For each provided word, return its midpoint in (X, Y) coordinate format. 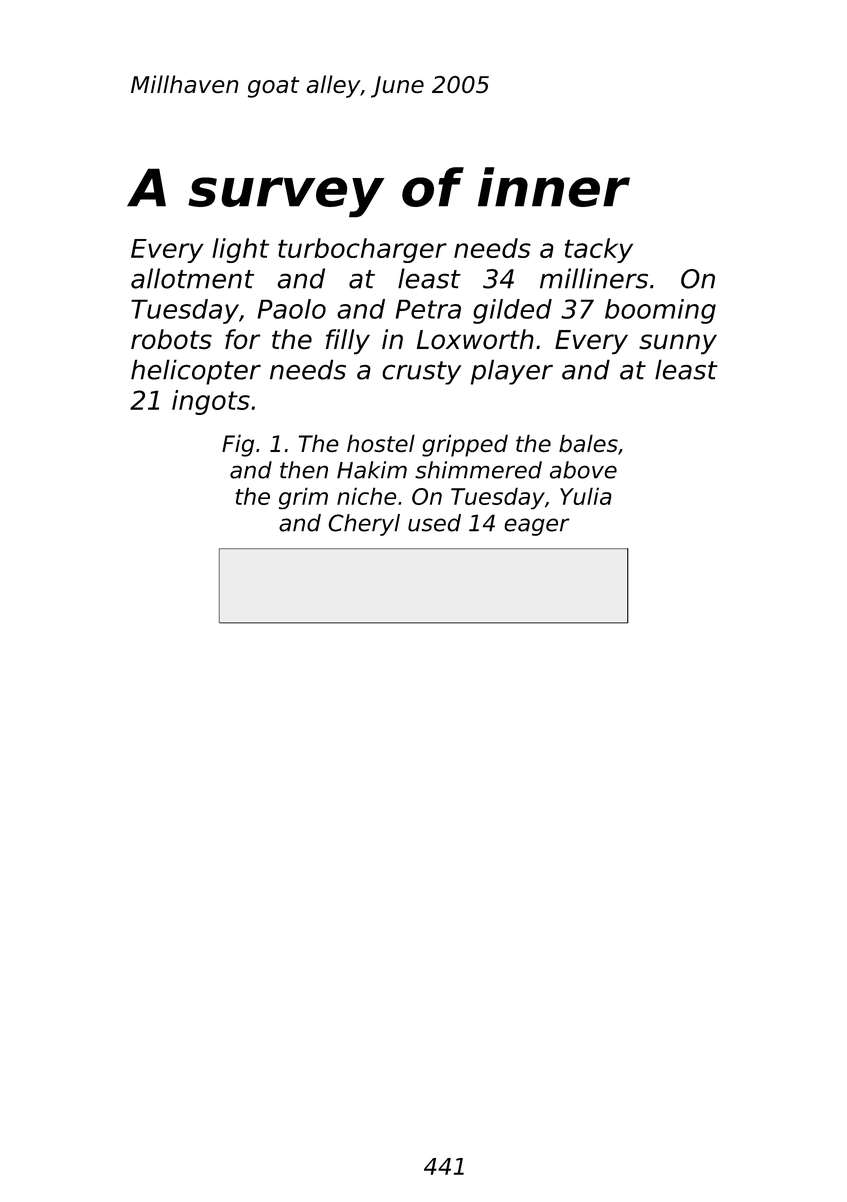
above (583, 470)
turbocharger (362, 250)
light (240, 250)
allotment (192, 278)
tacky (599, 250)
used (434, 523)
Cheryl (364, 525)
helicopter (196, 372)
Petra (428, 309)
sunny (678, 344)
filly (348, 341)
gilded (512, 311)
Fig (238, 445)
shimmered (478, 470)
